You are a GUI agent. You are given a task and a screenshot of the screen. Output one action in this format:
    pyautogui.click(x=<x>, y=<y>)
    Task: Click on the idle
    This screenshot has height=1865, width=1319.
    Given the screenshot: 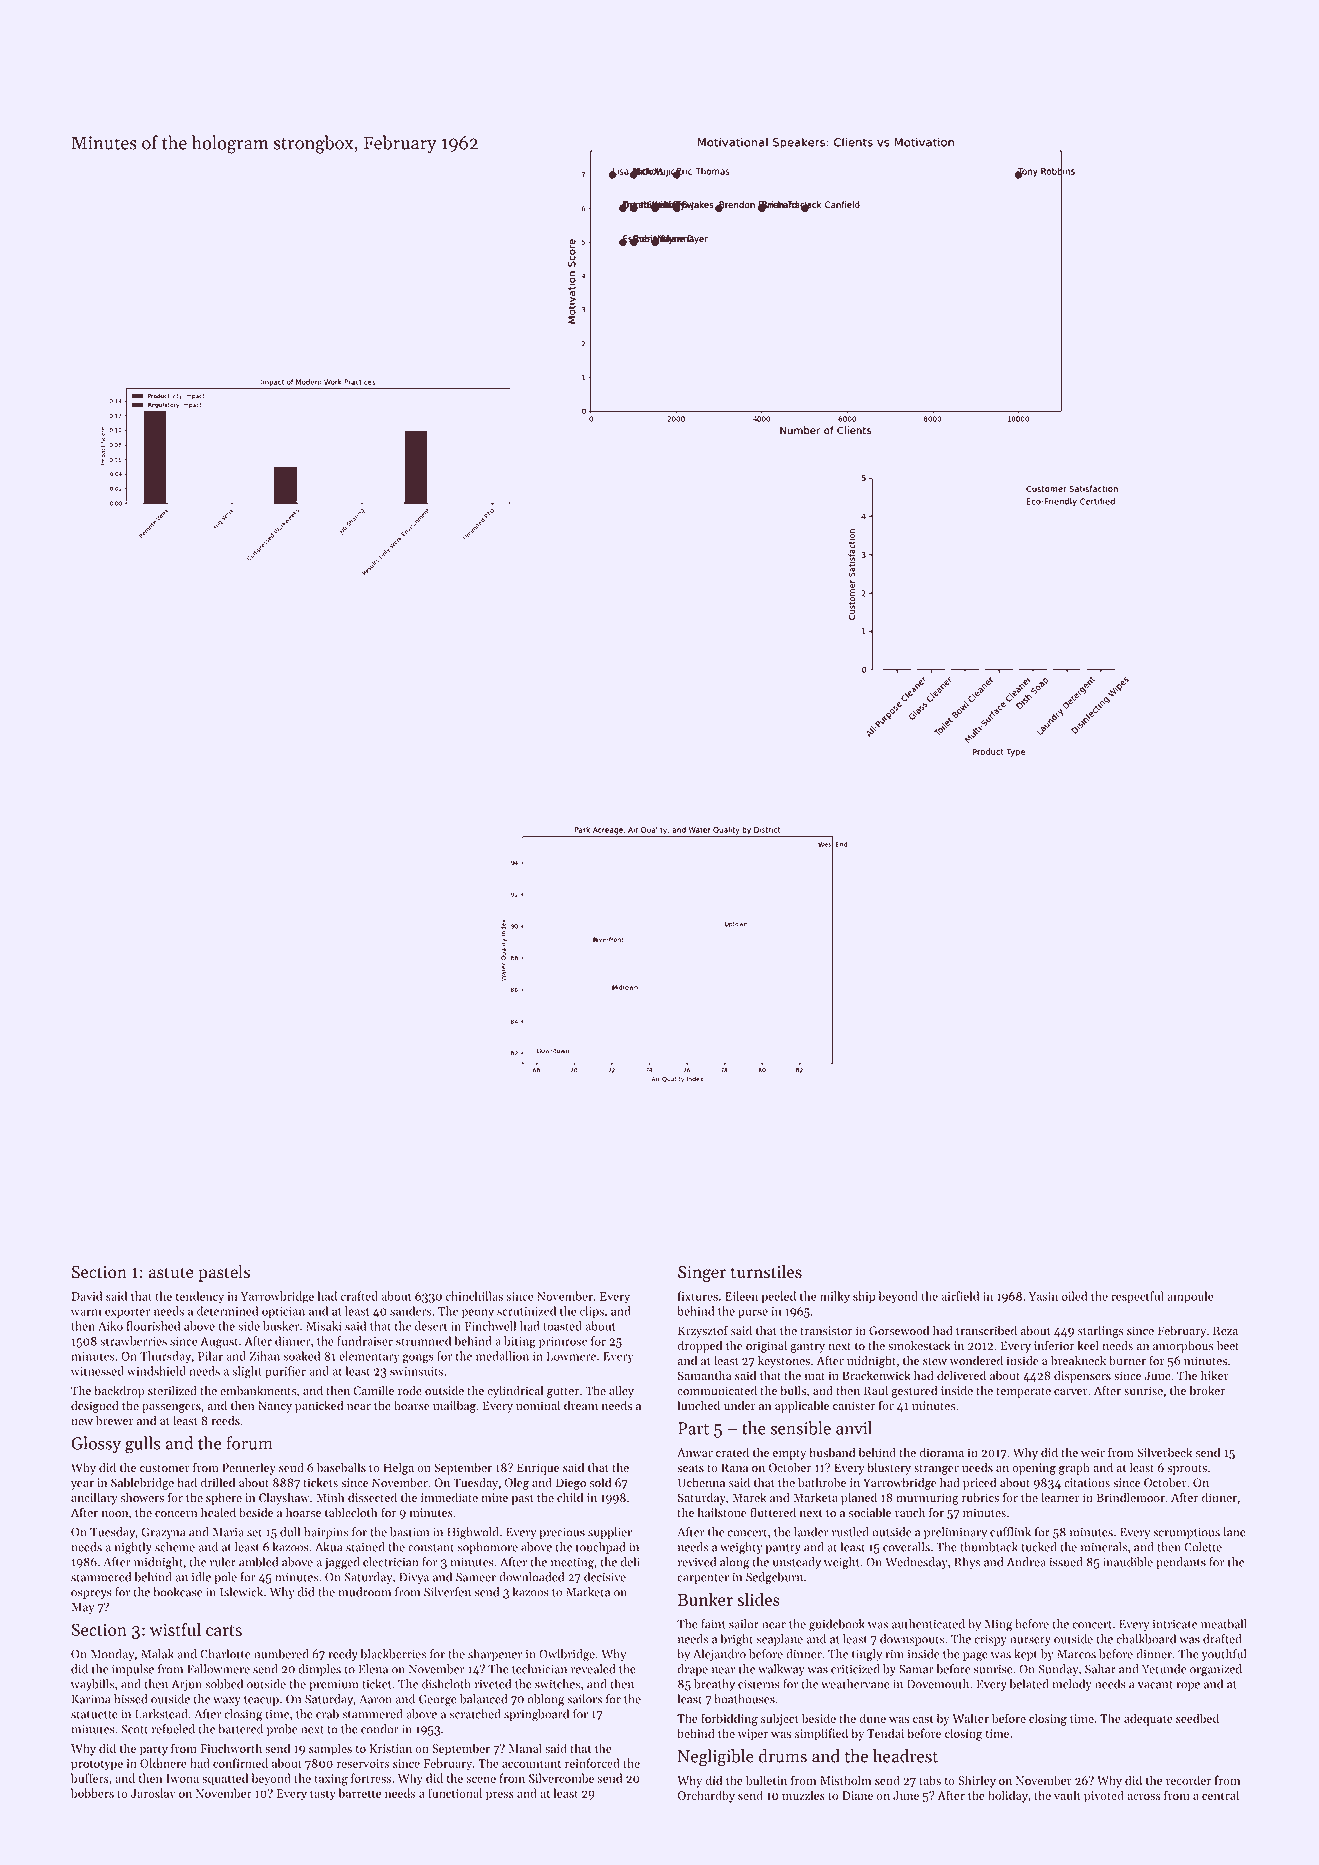 What is the action you would take?
    pyautogui.click(x=201, y=1577)
